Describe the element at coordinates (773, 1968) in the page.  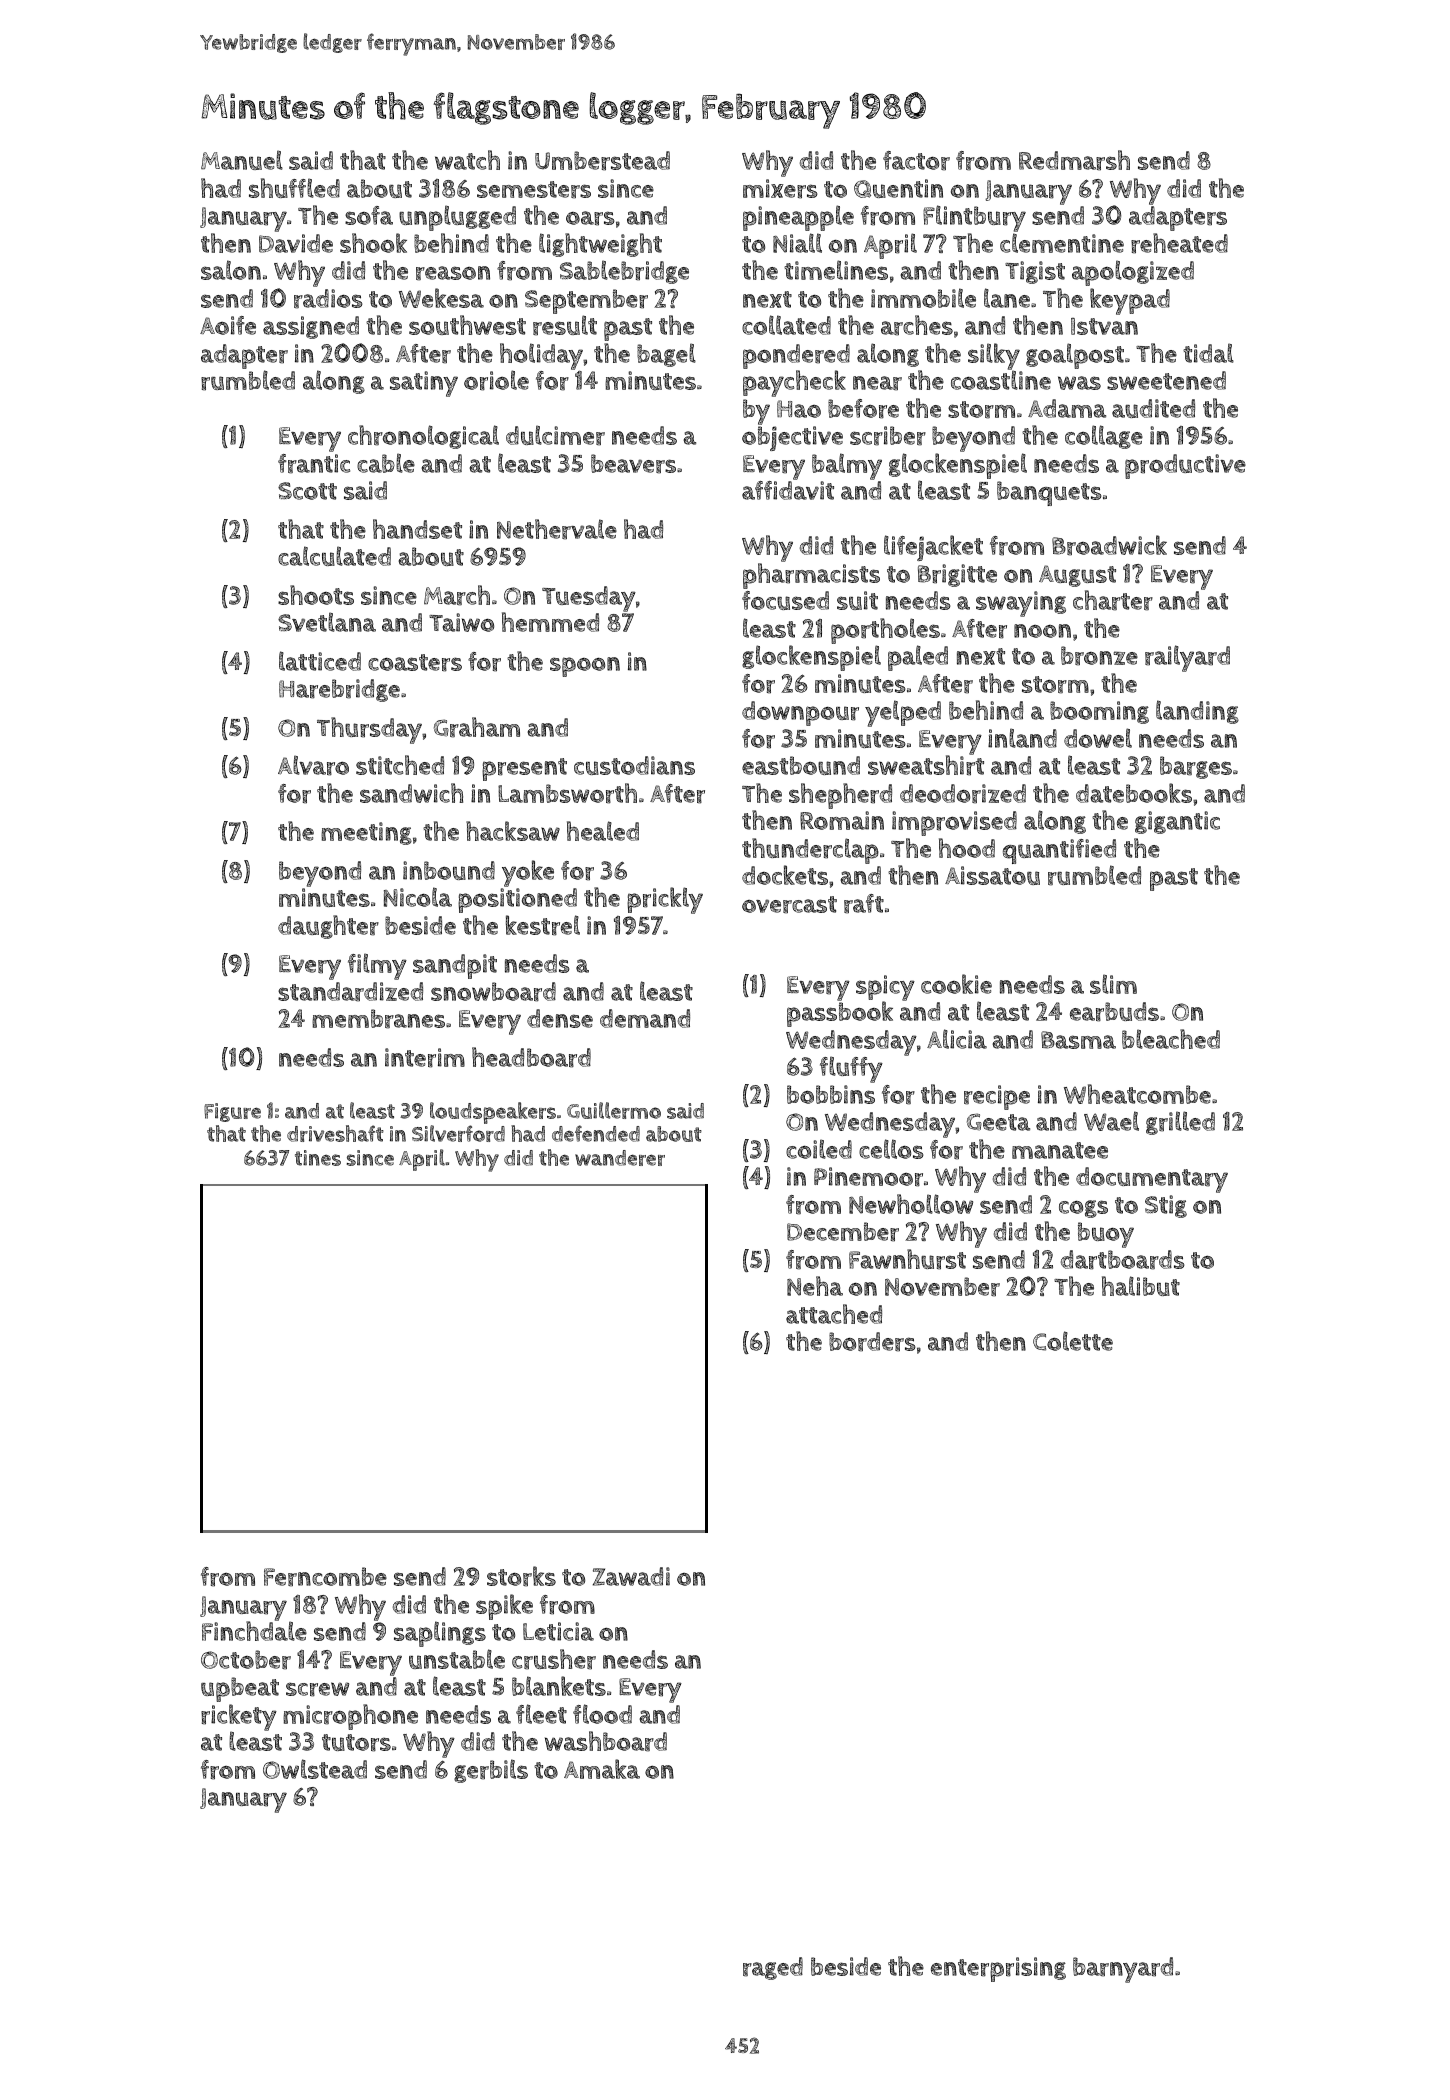
I see `raged` at that location.
